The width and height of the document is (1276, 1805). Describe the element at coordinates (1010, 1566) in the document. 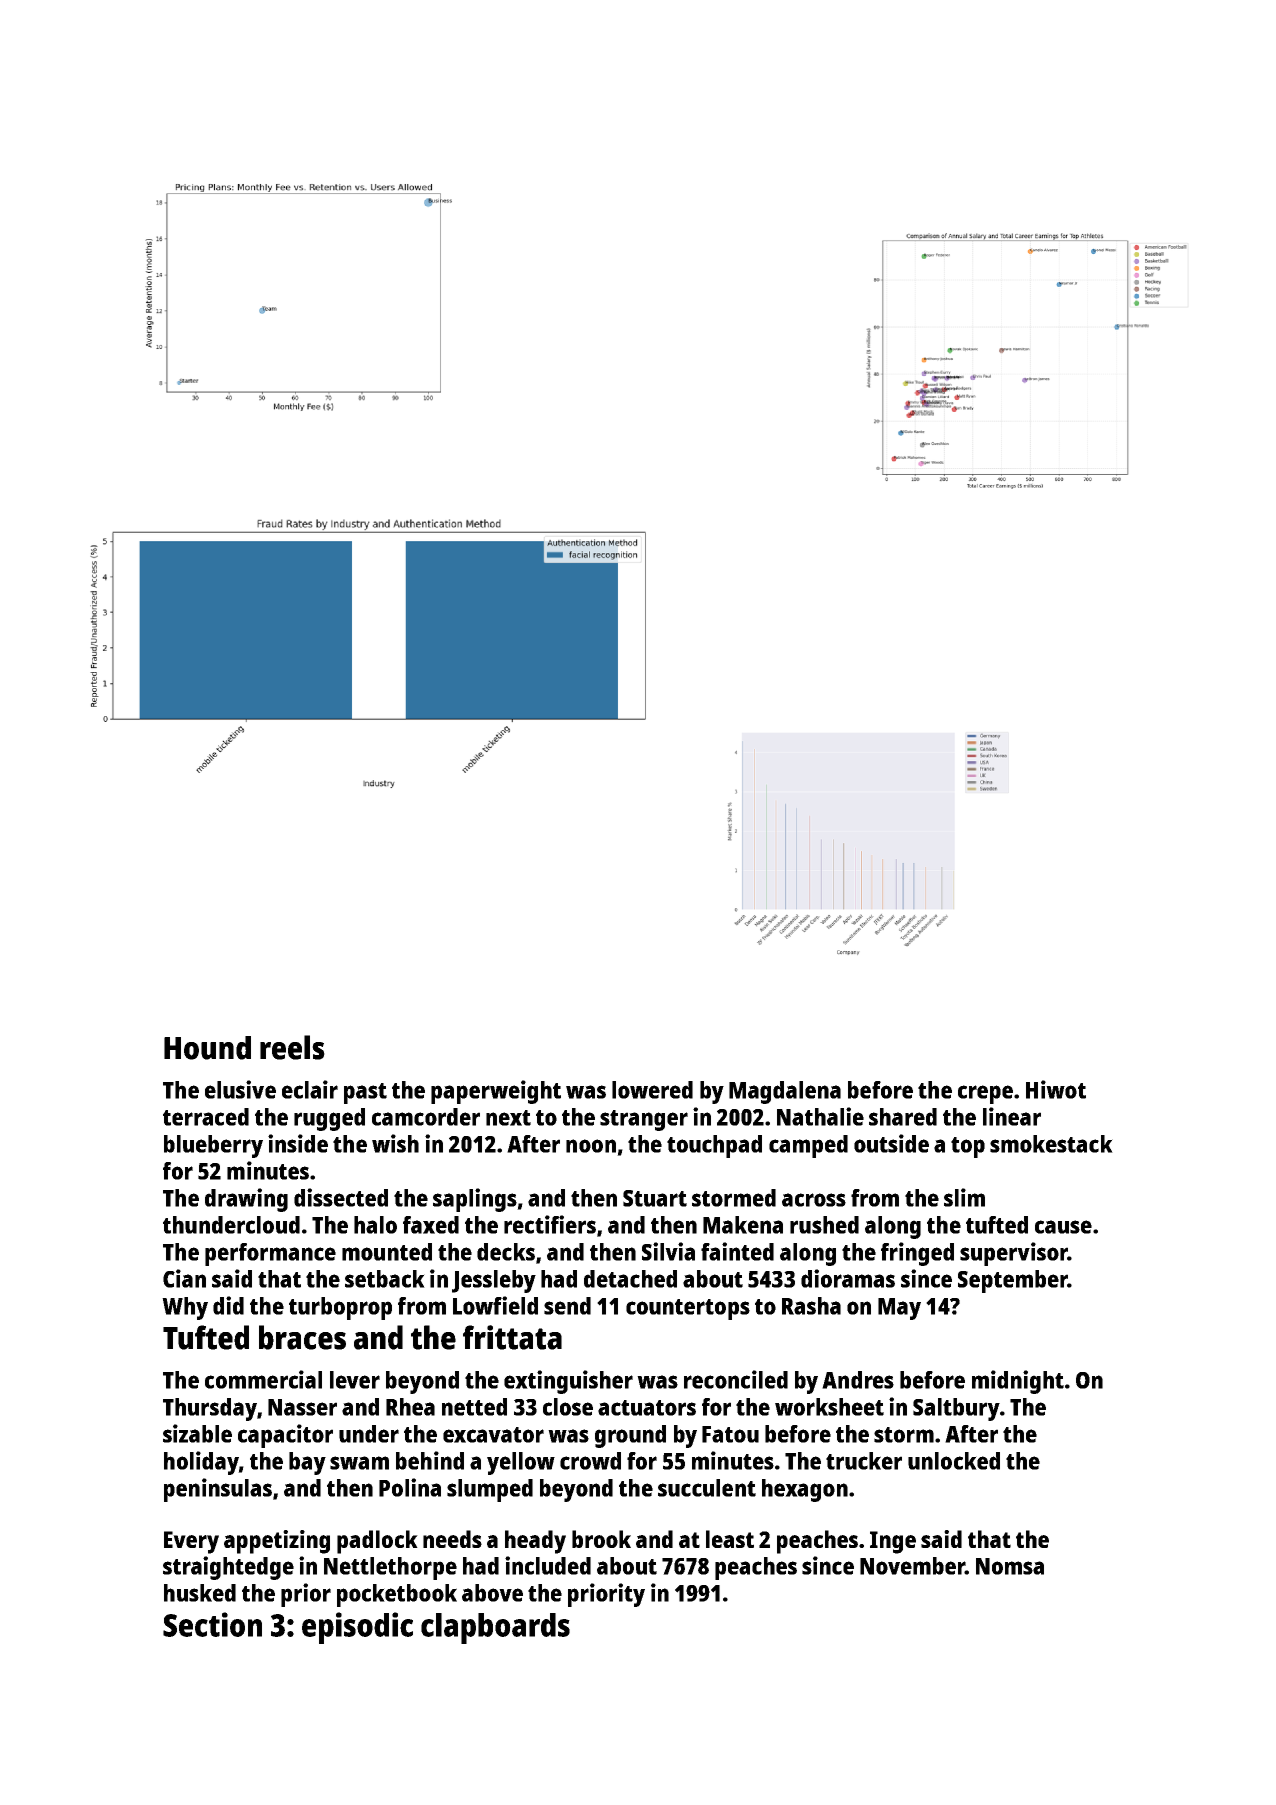

I see `Nomsa` at that location.
